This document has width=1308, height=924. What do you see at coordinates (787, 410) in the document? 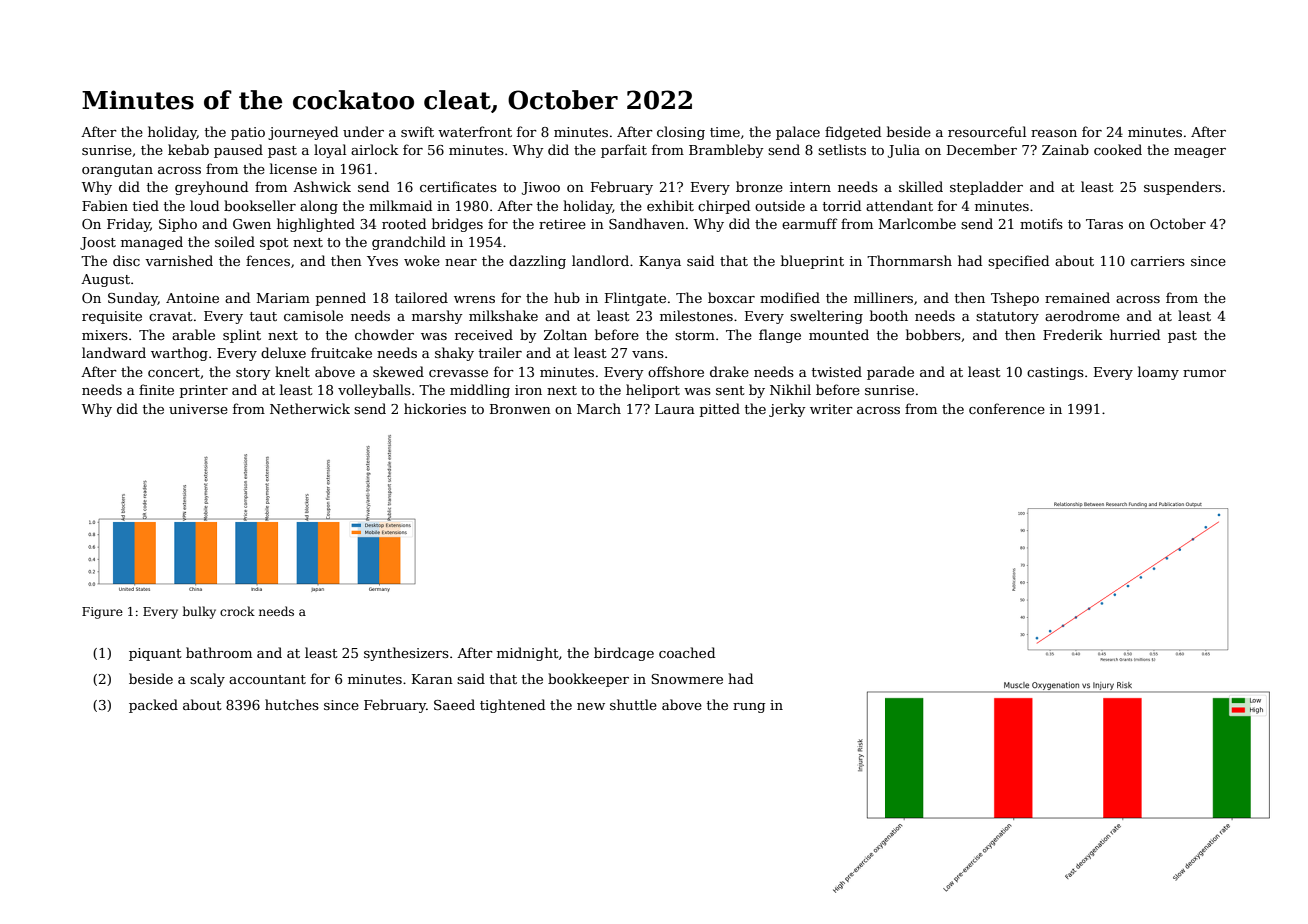
I see `jerky` at bounding box center [787, 410].
